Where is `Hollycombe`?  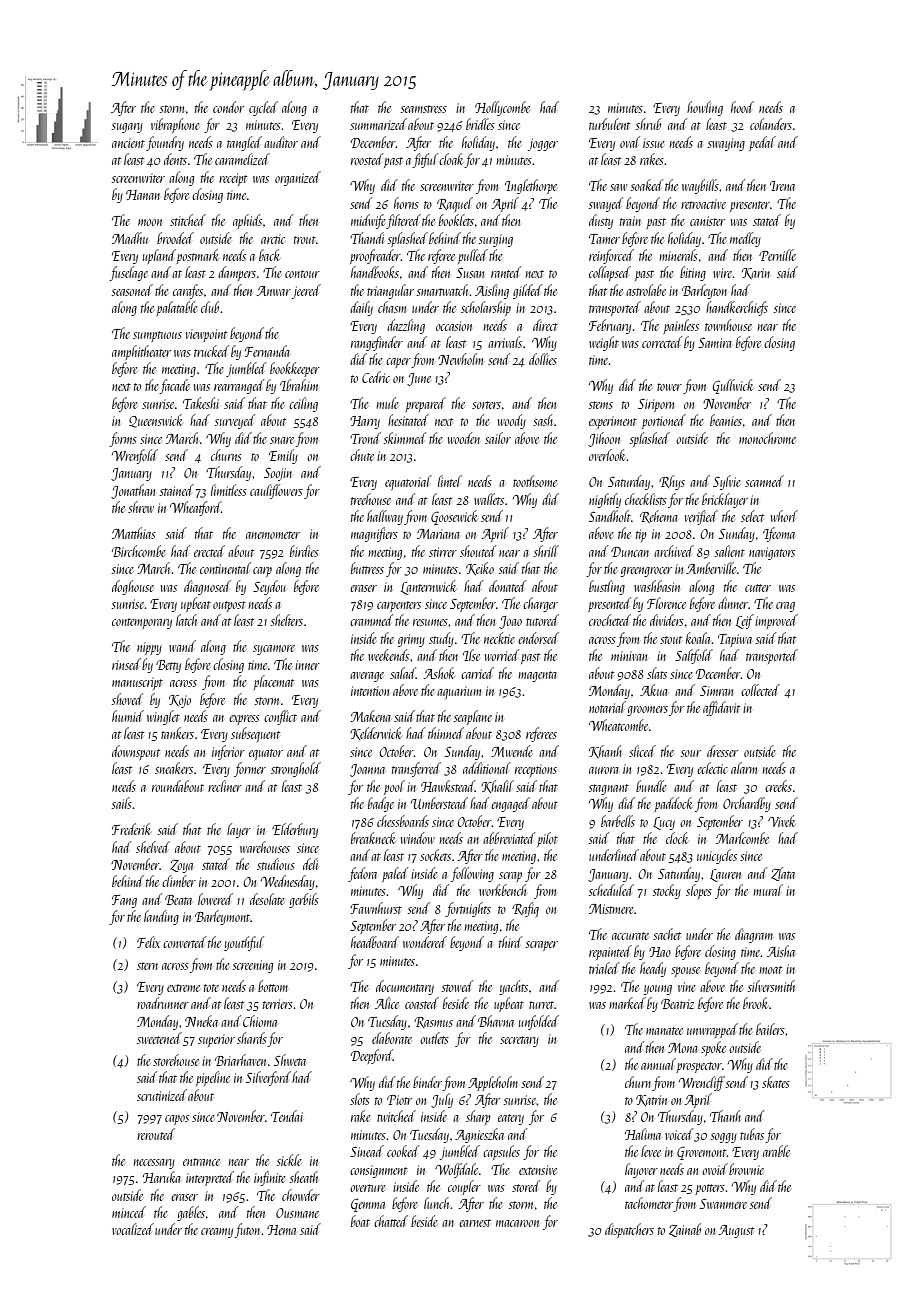 Hollycombe is located at coordinates (502, 108).
